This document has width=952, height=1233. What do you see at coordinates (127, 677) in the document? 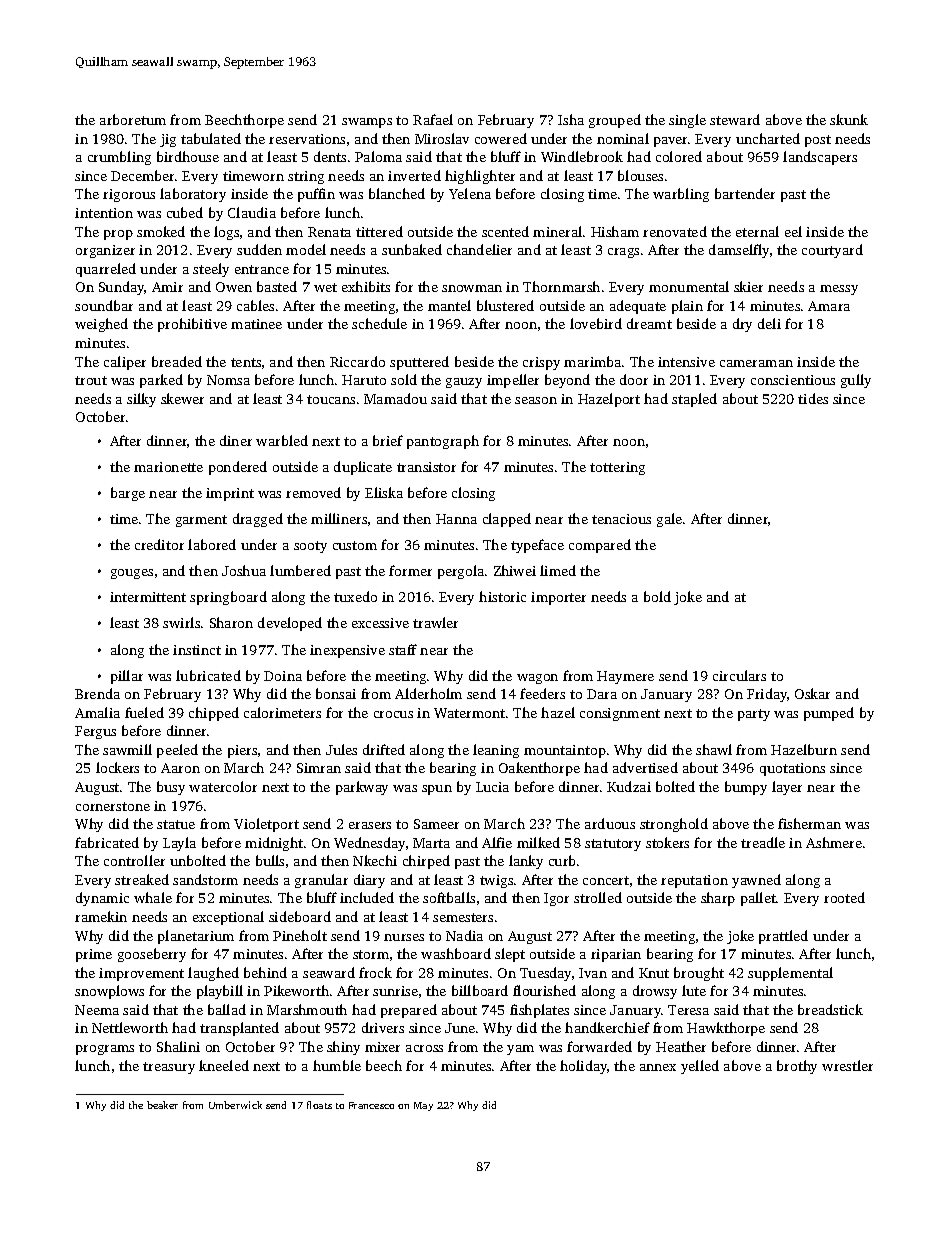
I see `pillar` at bounding box center [127, 677].
